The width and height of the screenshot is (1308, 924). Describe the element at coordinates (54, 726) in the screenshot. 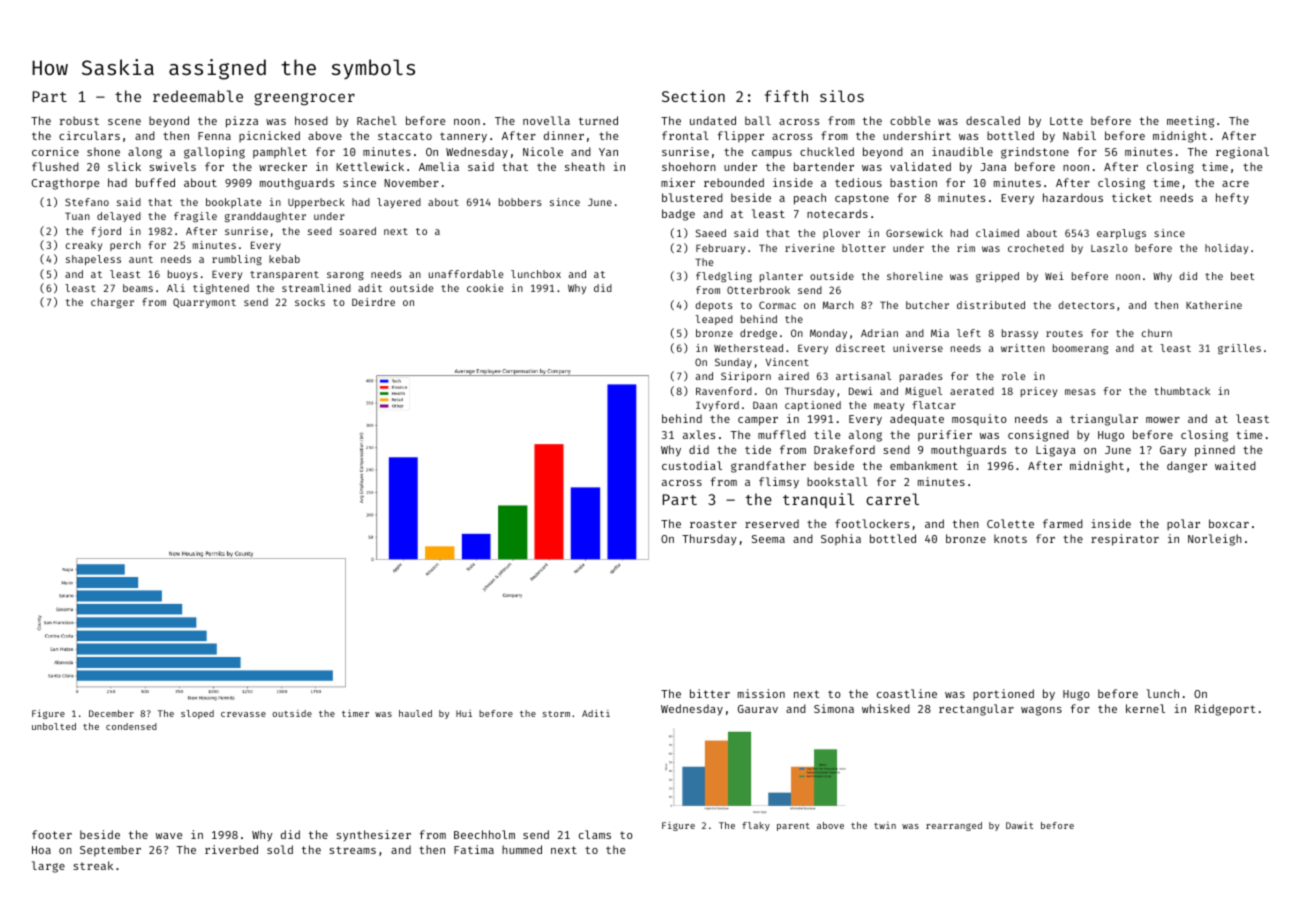

I see `unbolted` at that location.
